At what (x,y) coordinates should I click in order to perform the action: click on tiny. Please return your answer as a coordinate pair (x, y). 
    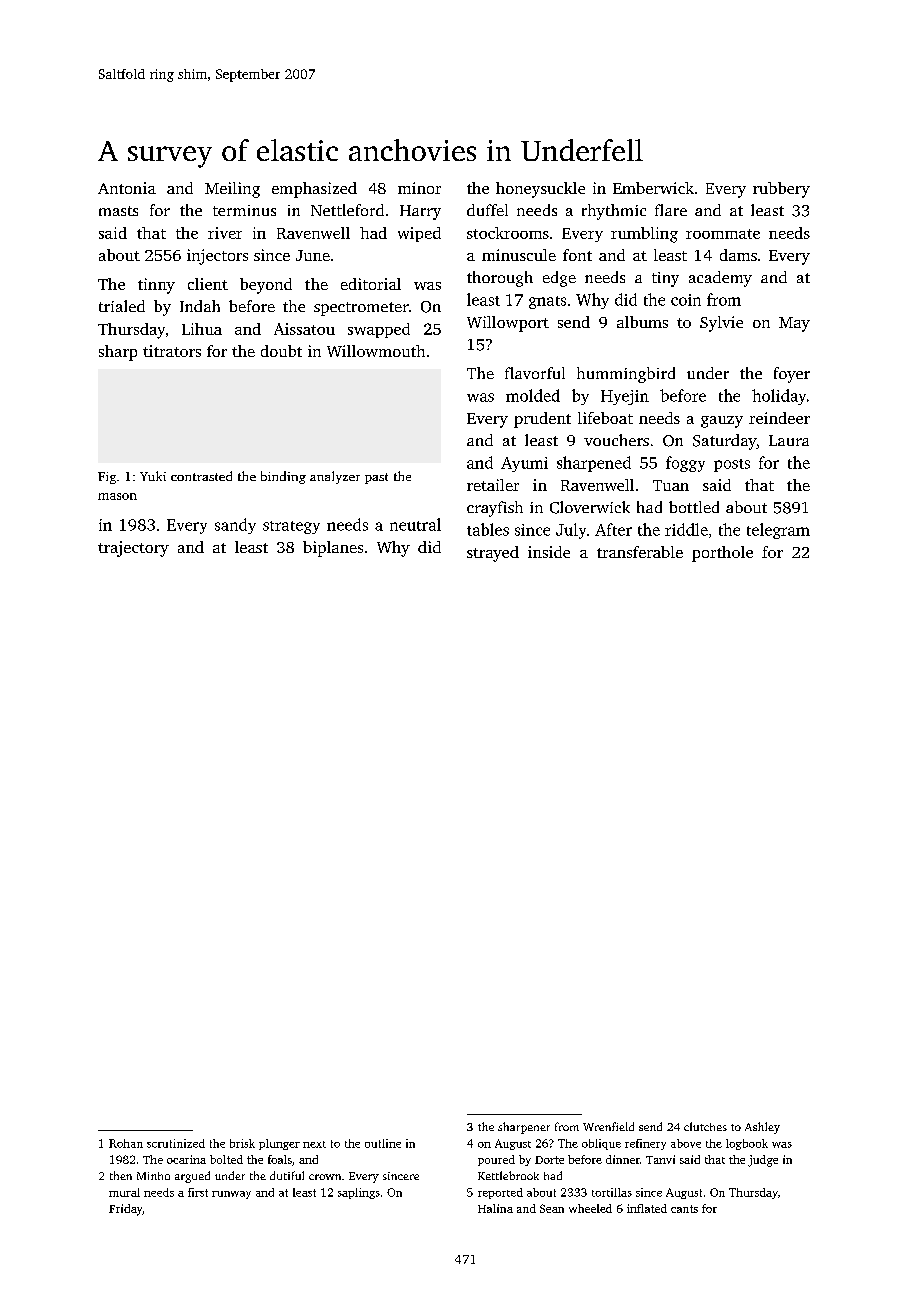
    Looking at the image, I should click on (665, 279).
